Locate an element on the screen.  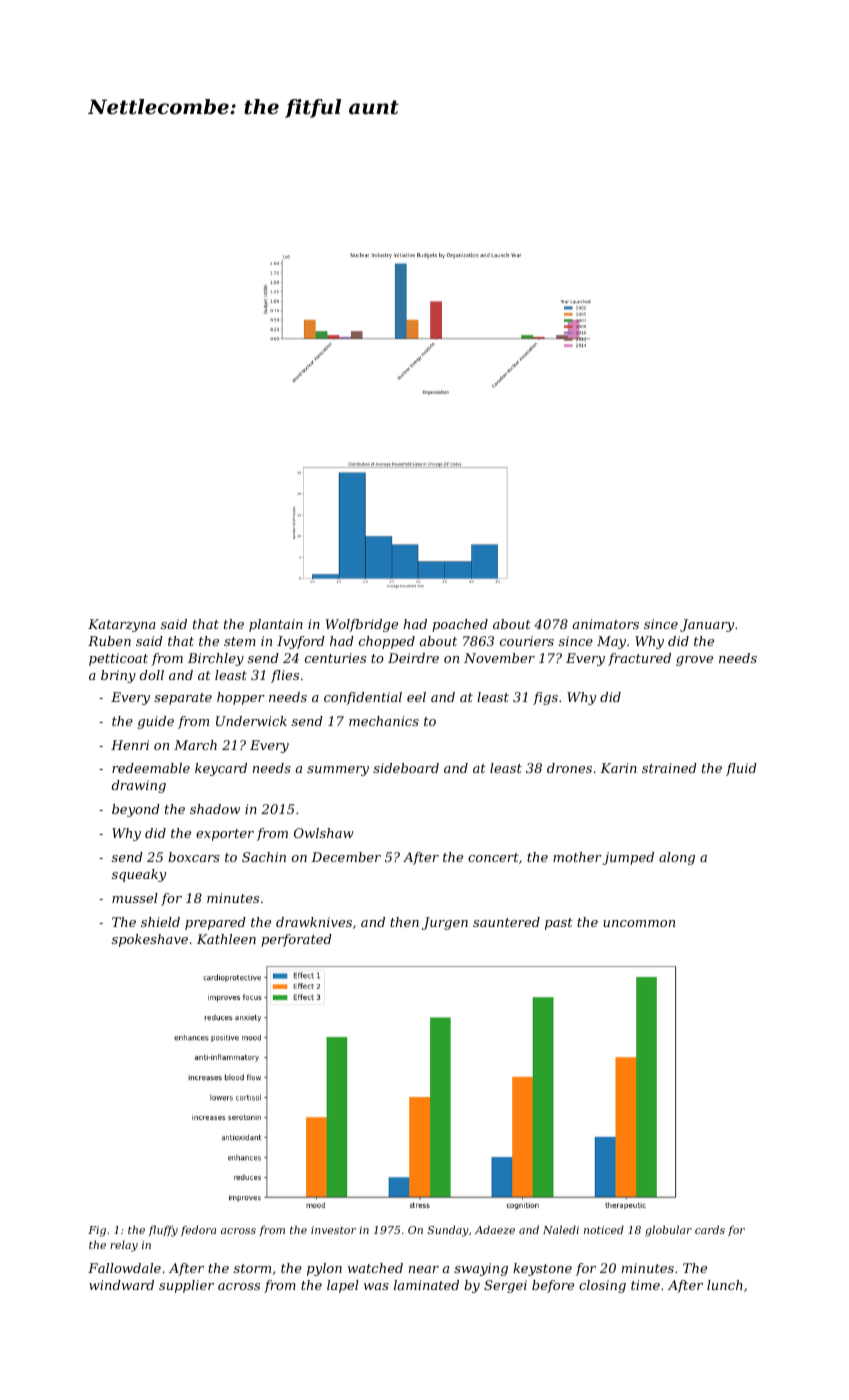
concert is located at coordinates (493, 857).
